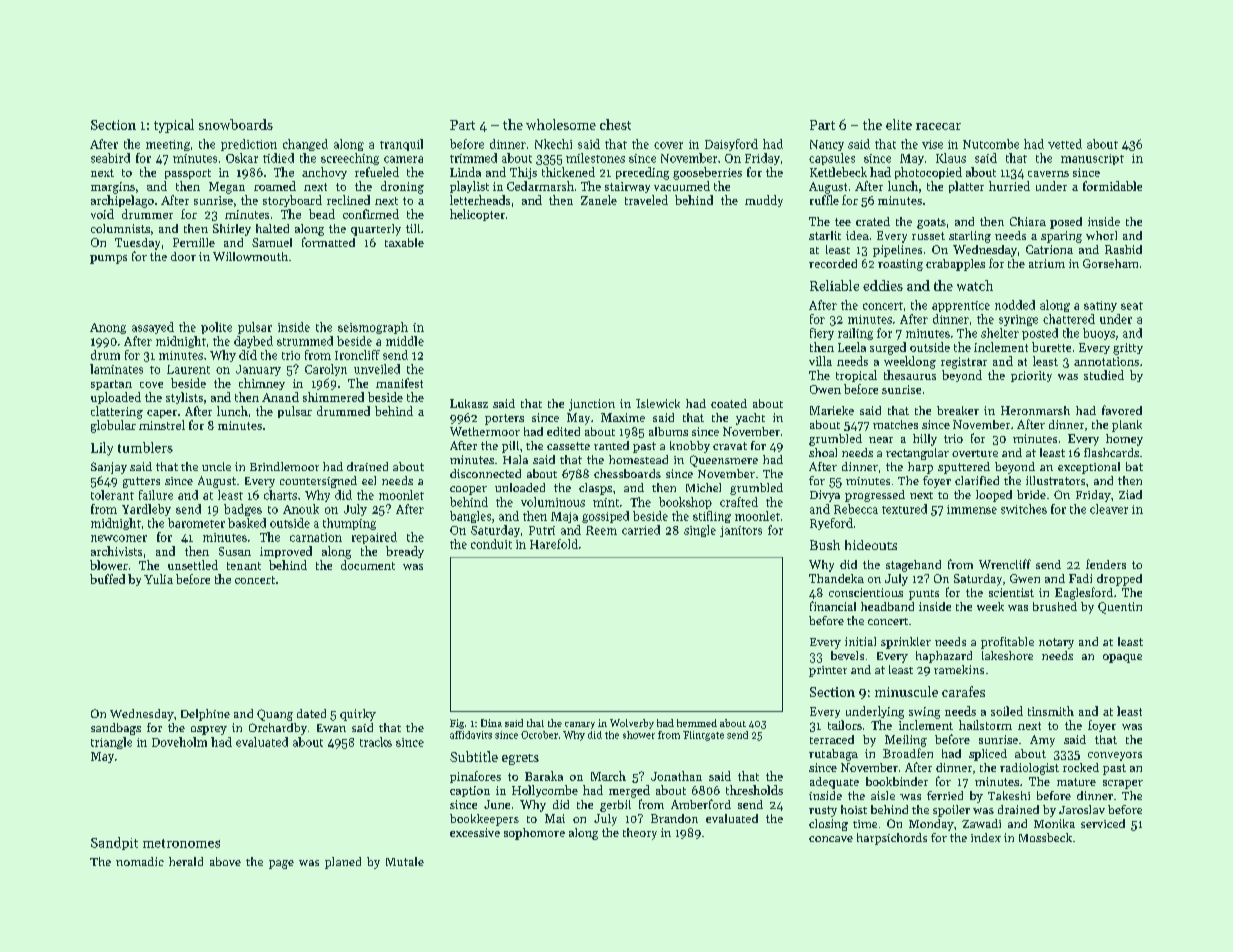 The image size is (1233, 952). What do you see at coordinates (875, 496) in the page?
I see `progressed` at bounding box center [875, 496].
